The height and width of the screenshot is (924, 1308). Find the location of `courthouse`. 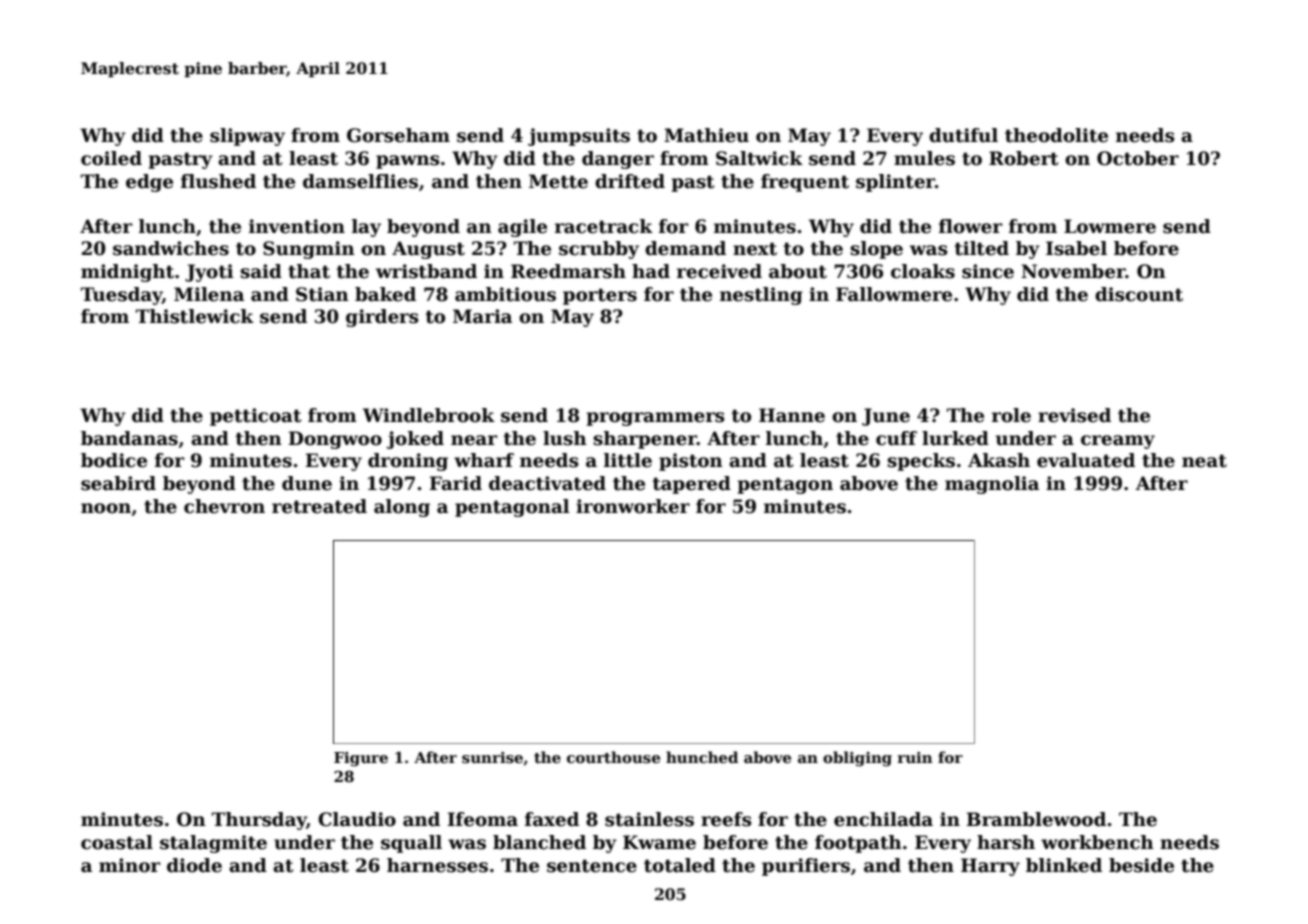

courthouse is located at coordinates (613, 757).
